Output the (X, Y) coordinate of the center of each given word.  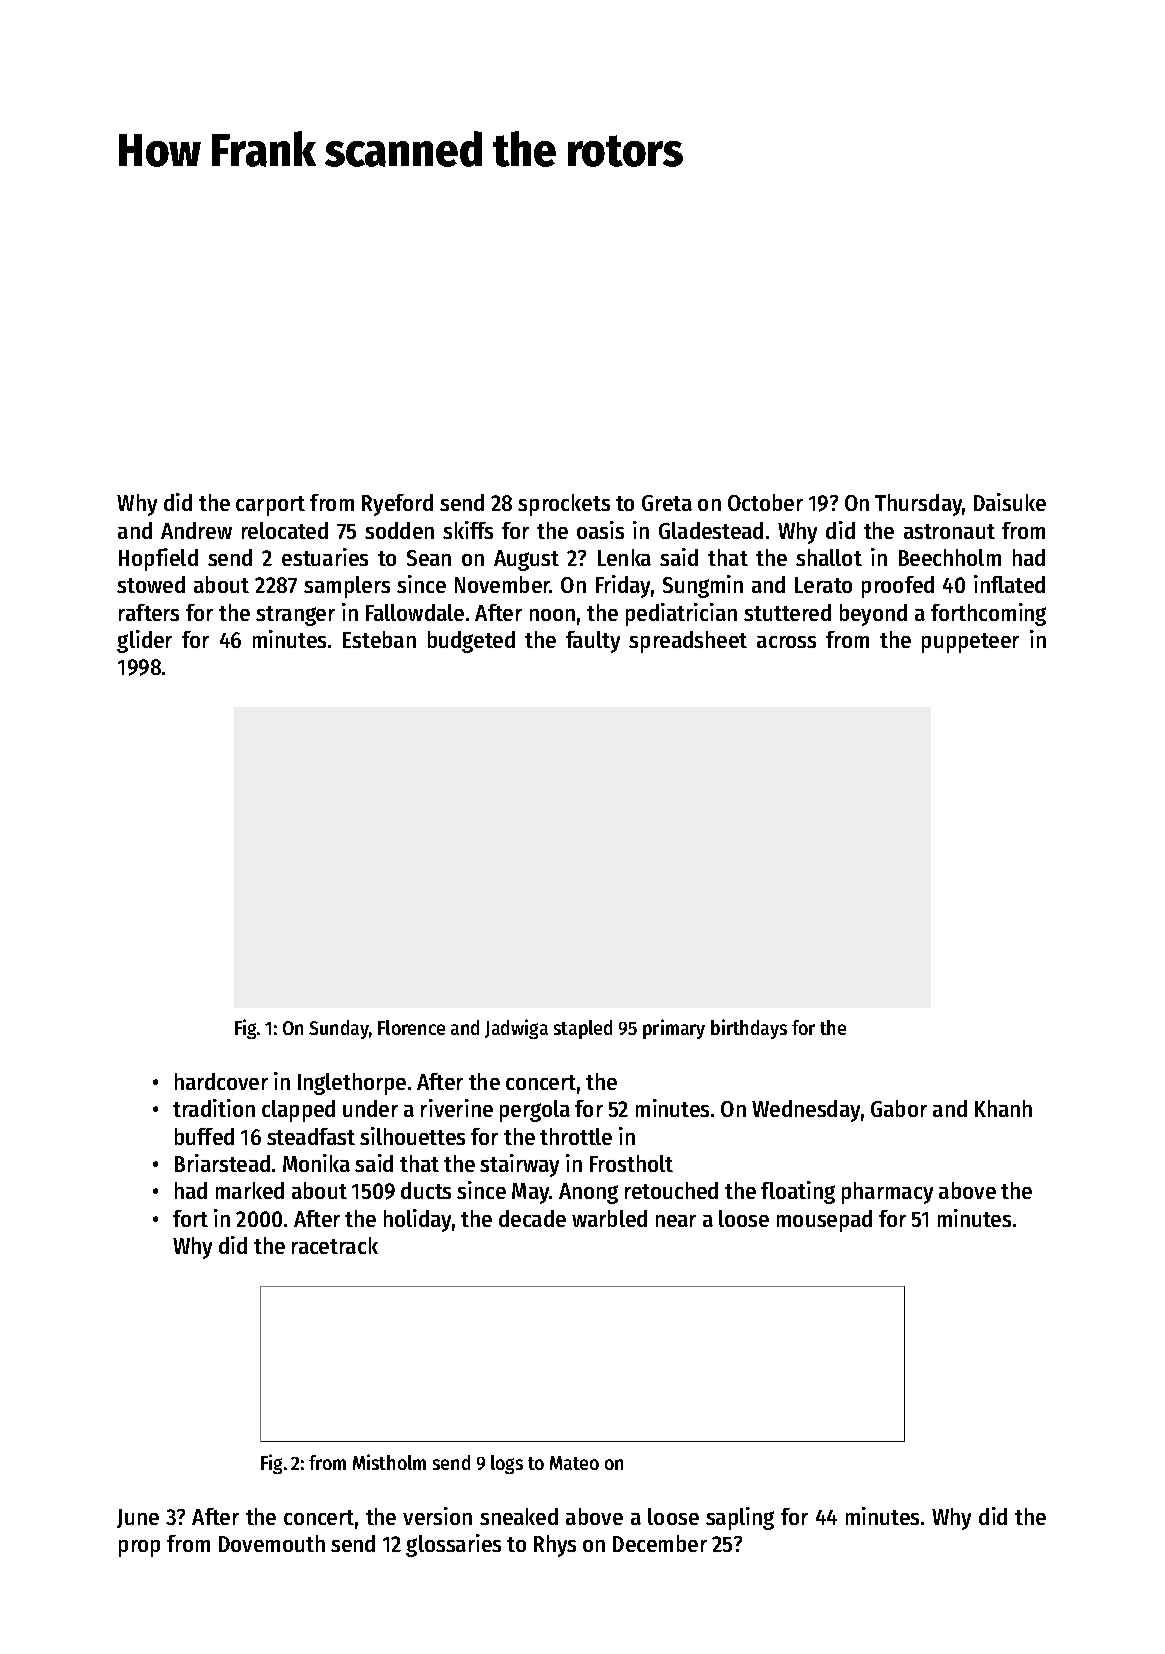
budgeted (471, 642)
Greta (667, 503)
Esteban (379, 639)
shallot (829, 557)
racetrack (335, 1245)
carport (270, 506)
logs (507, 1464)
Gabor (899, 1108)
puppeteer (970, 643)
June (138, 1518)
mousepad (824, 1221)
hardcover (221, 1081)
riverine (457, 1108)
